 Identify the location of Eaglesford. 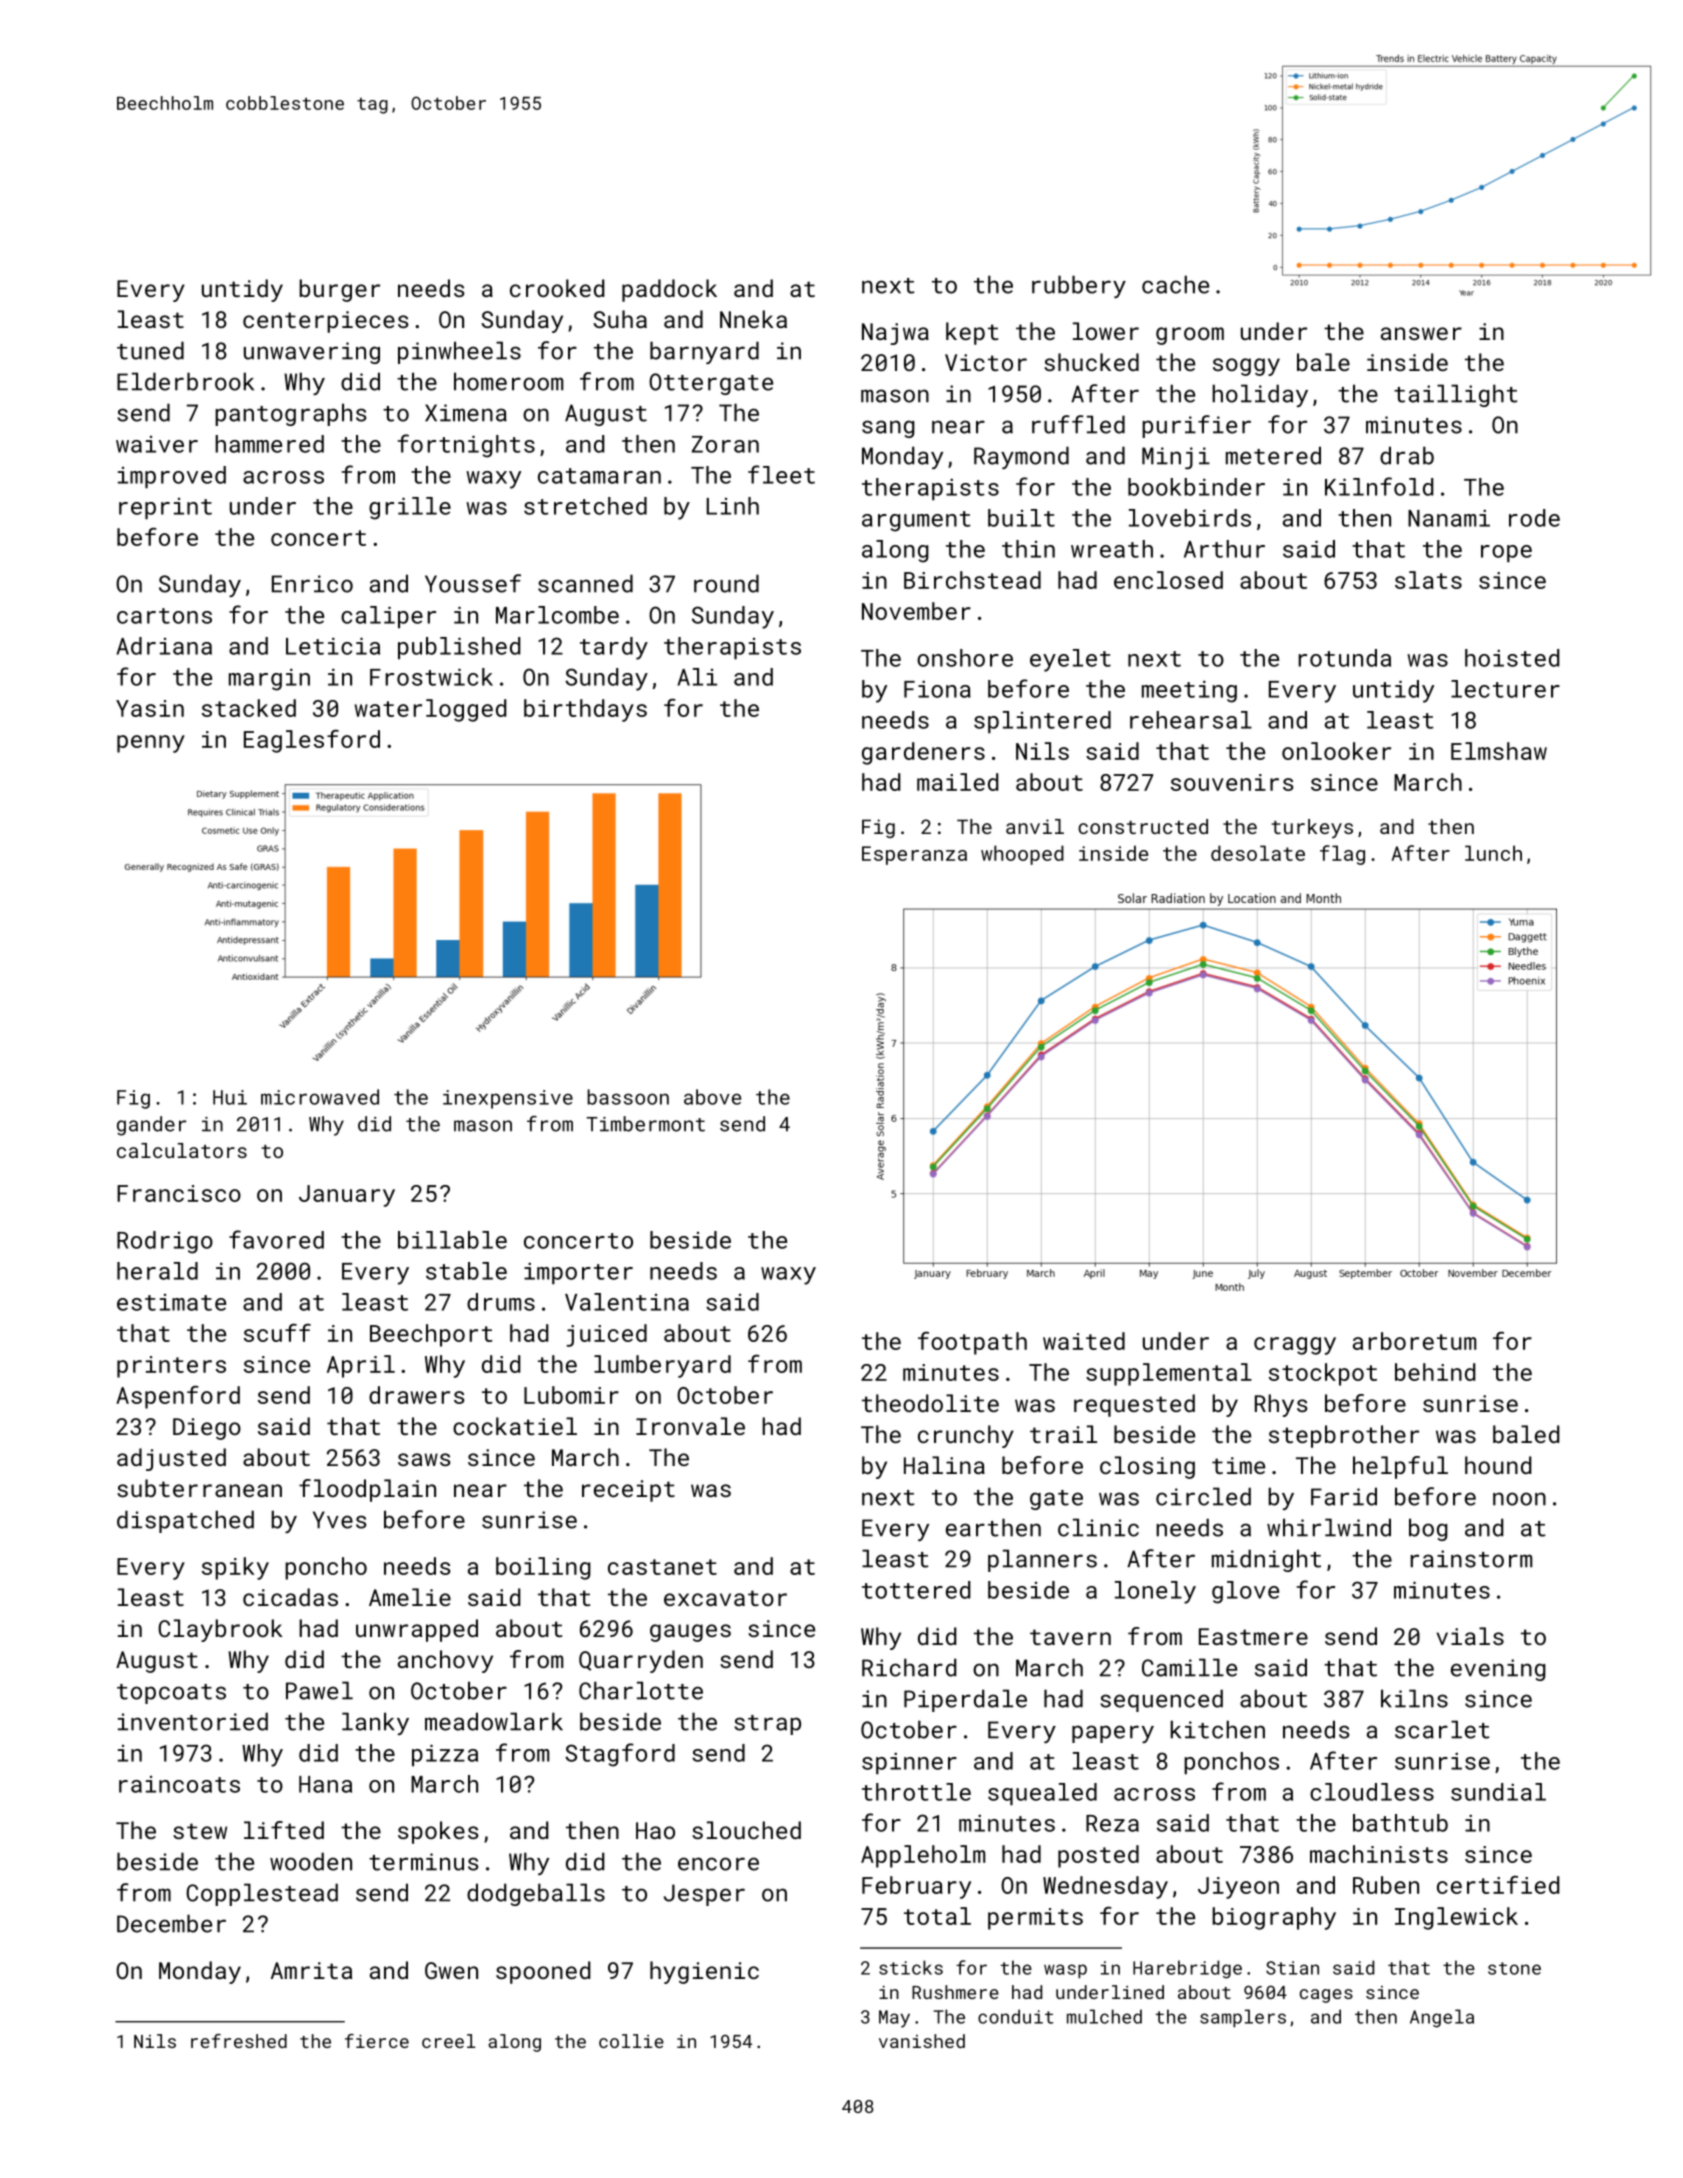
(312, 741).
